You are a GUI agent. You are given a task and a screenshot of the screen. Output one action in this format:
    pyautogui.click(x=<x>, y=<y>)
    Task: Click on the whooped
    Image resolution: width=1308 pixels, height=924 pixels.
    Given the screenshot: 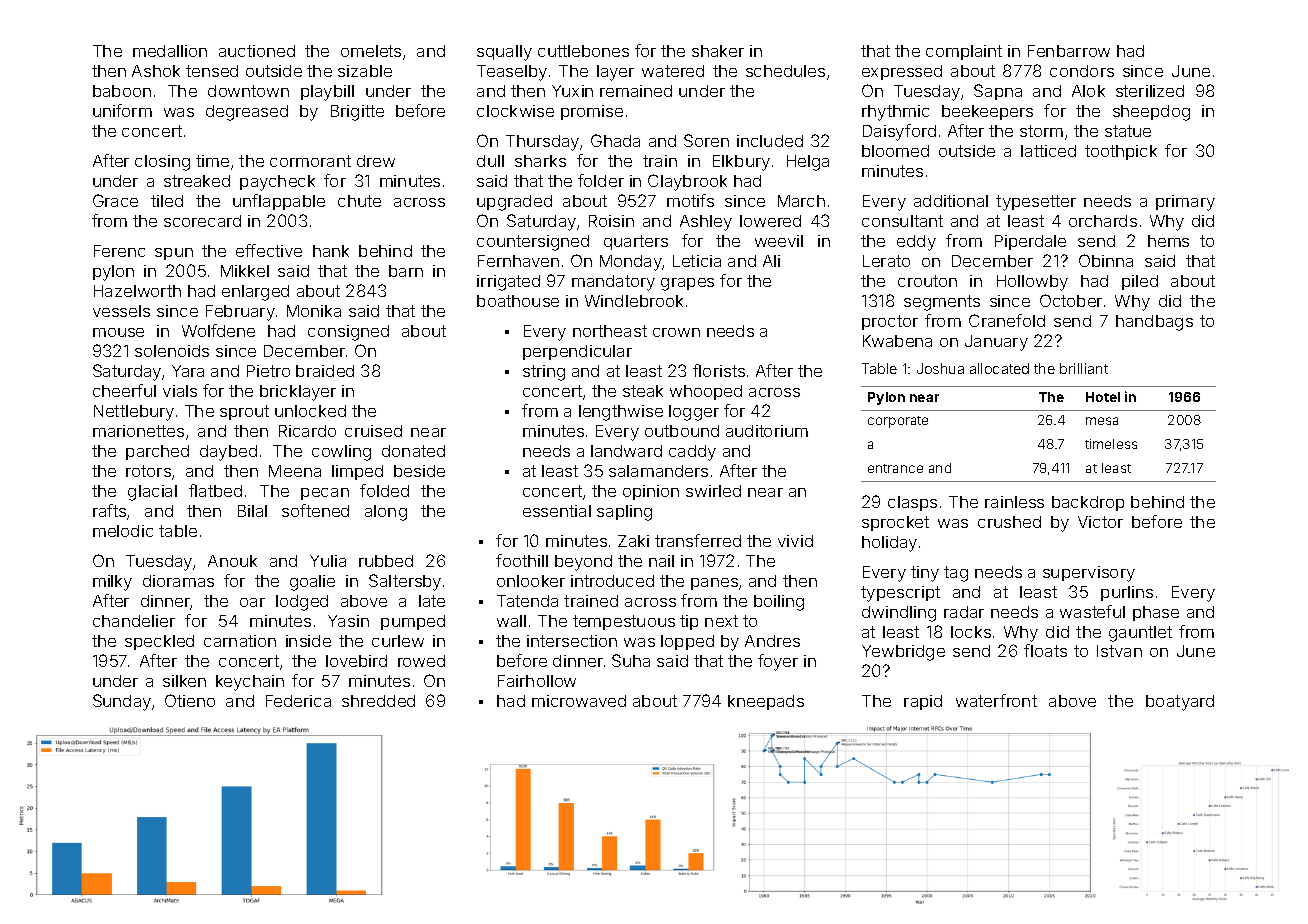 What is the action you would take?
    pyautogui.click(x=706, y=392)
